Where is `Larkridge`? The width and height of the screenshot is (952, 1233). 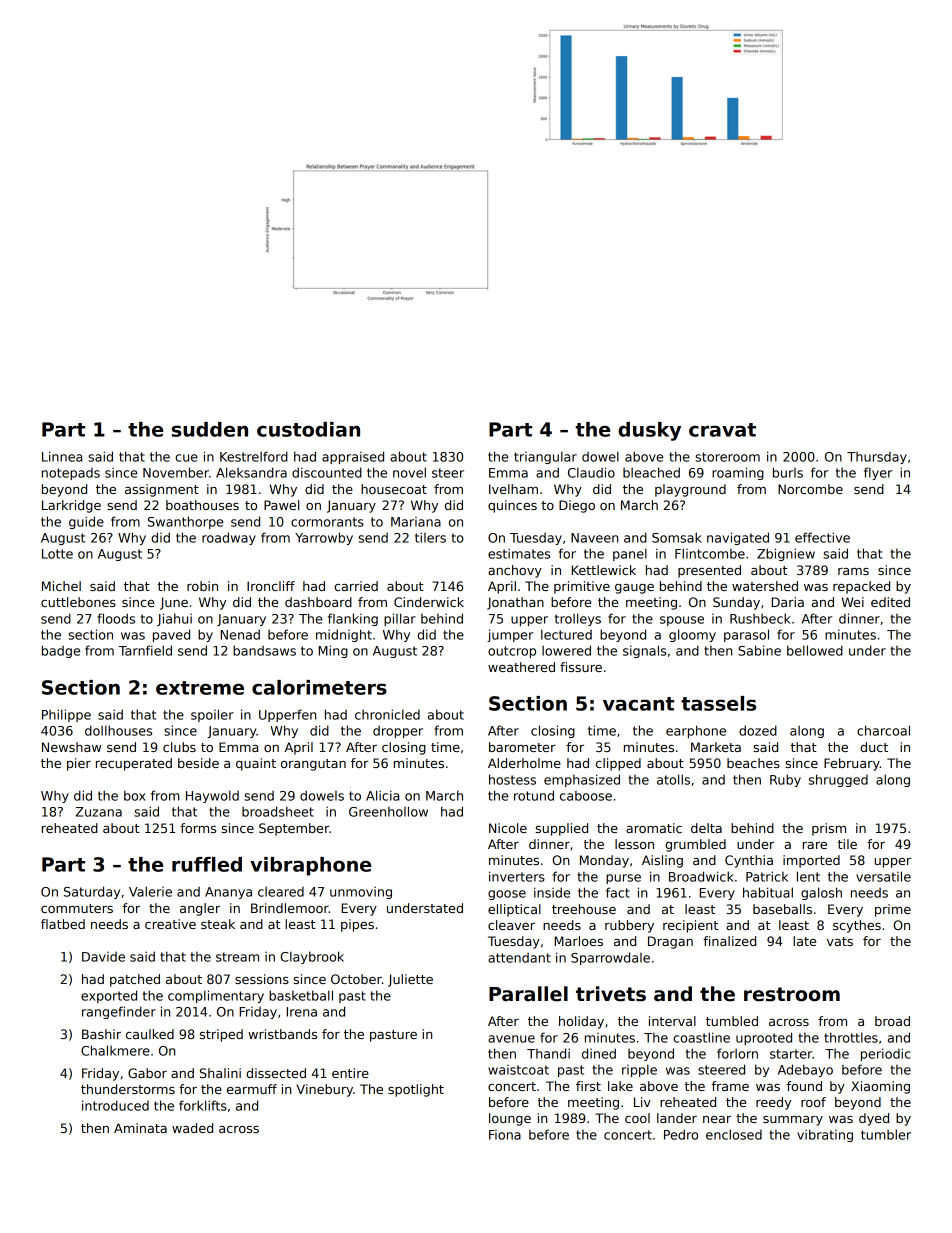
Larkridge is located at coordinates (71, 506).
